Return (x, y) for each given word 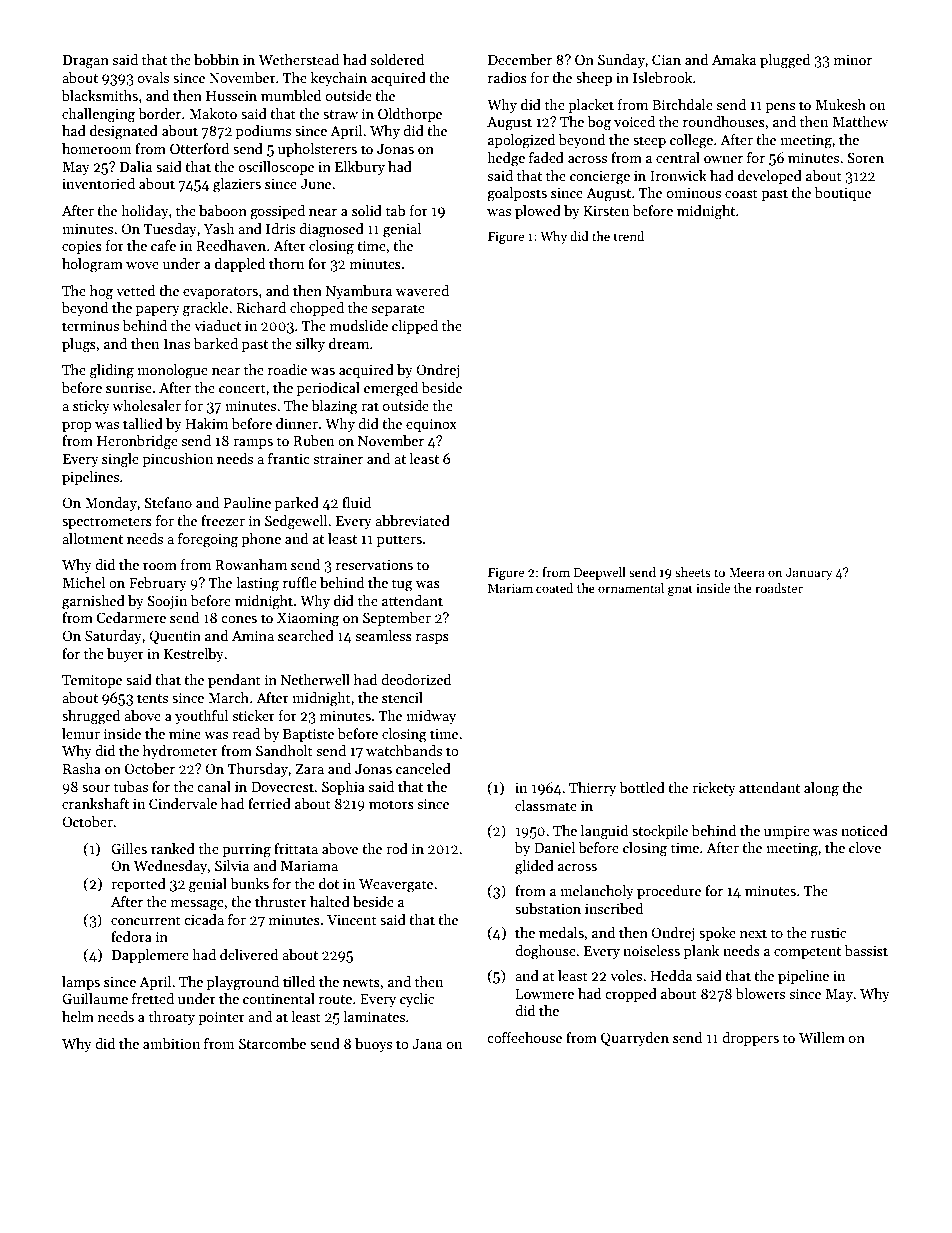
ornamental (631, 588)
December (520, 59)
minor (853, 60)
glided (534, 867)
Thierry (592, 789)
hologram (92, 265)
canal (214, 786)
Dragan (86, 62)
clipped (415, 327)
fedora (131, 936)
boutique (843, 194)
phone (261, 540)
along (821, 789)
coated (554, 588)
